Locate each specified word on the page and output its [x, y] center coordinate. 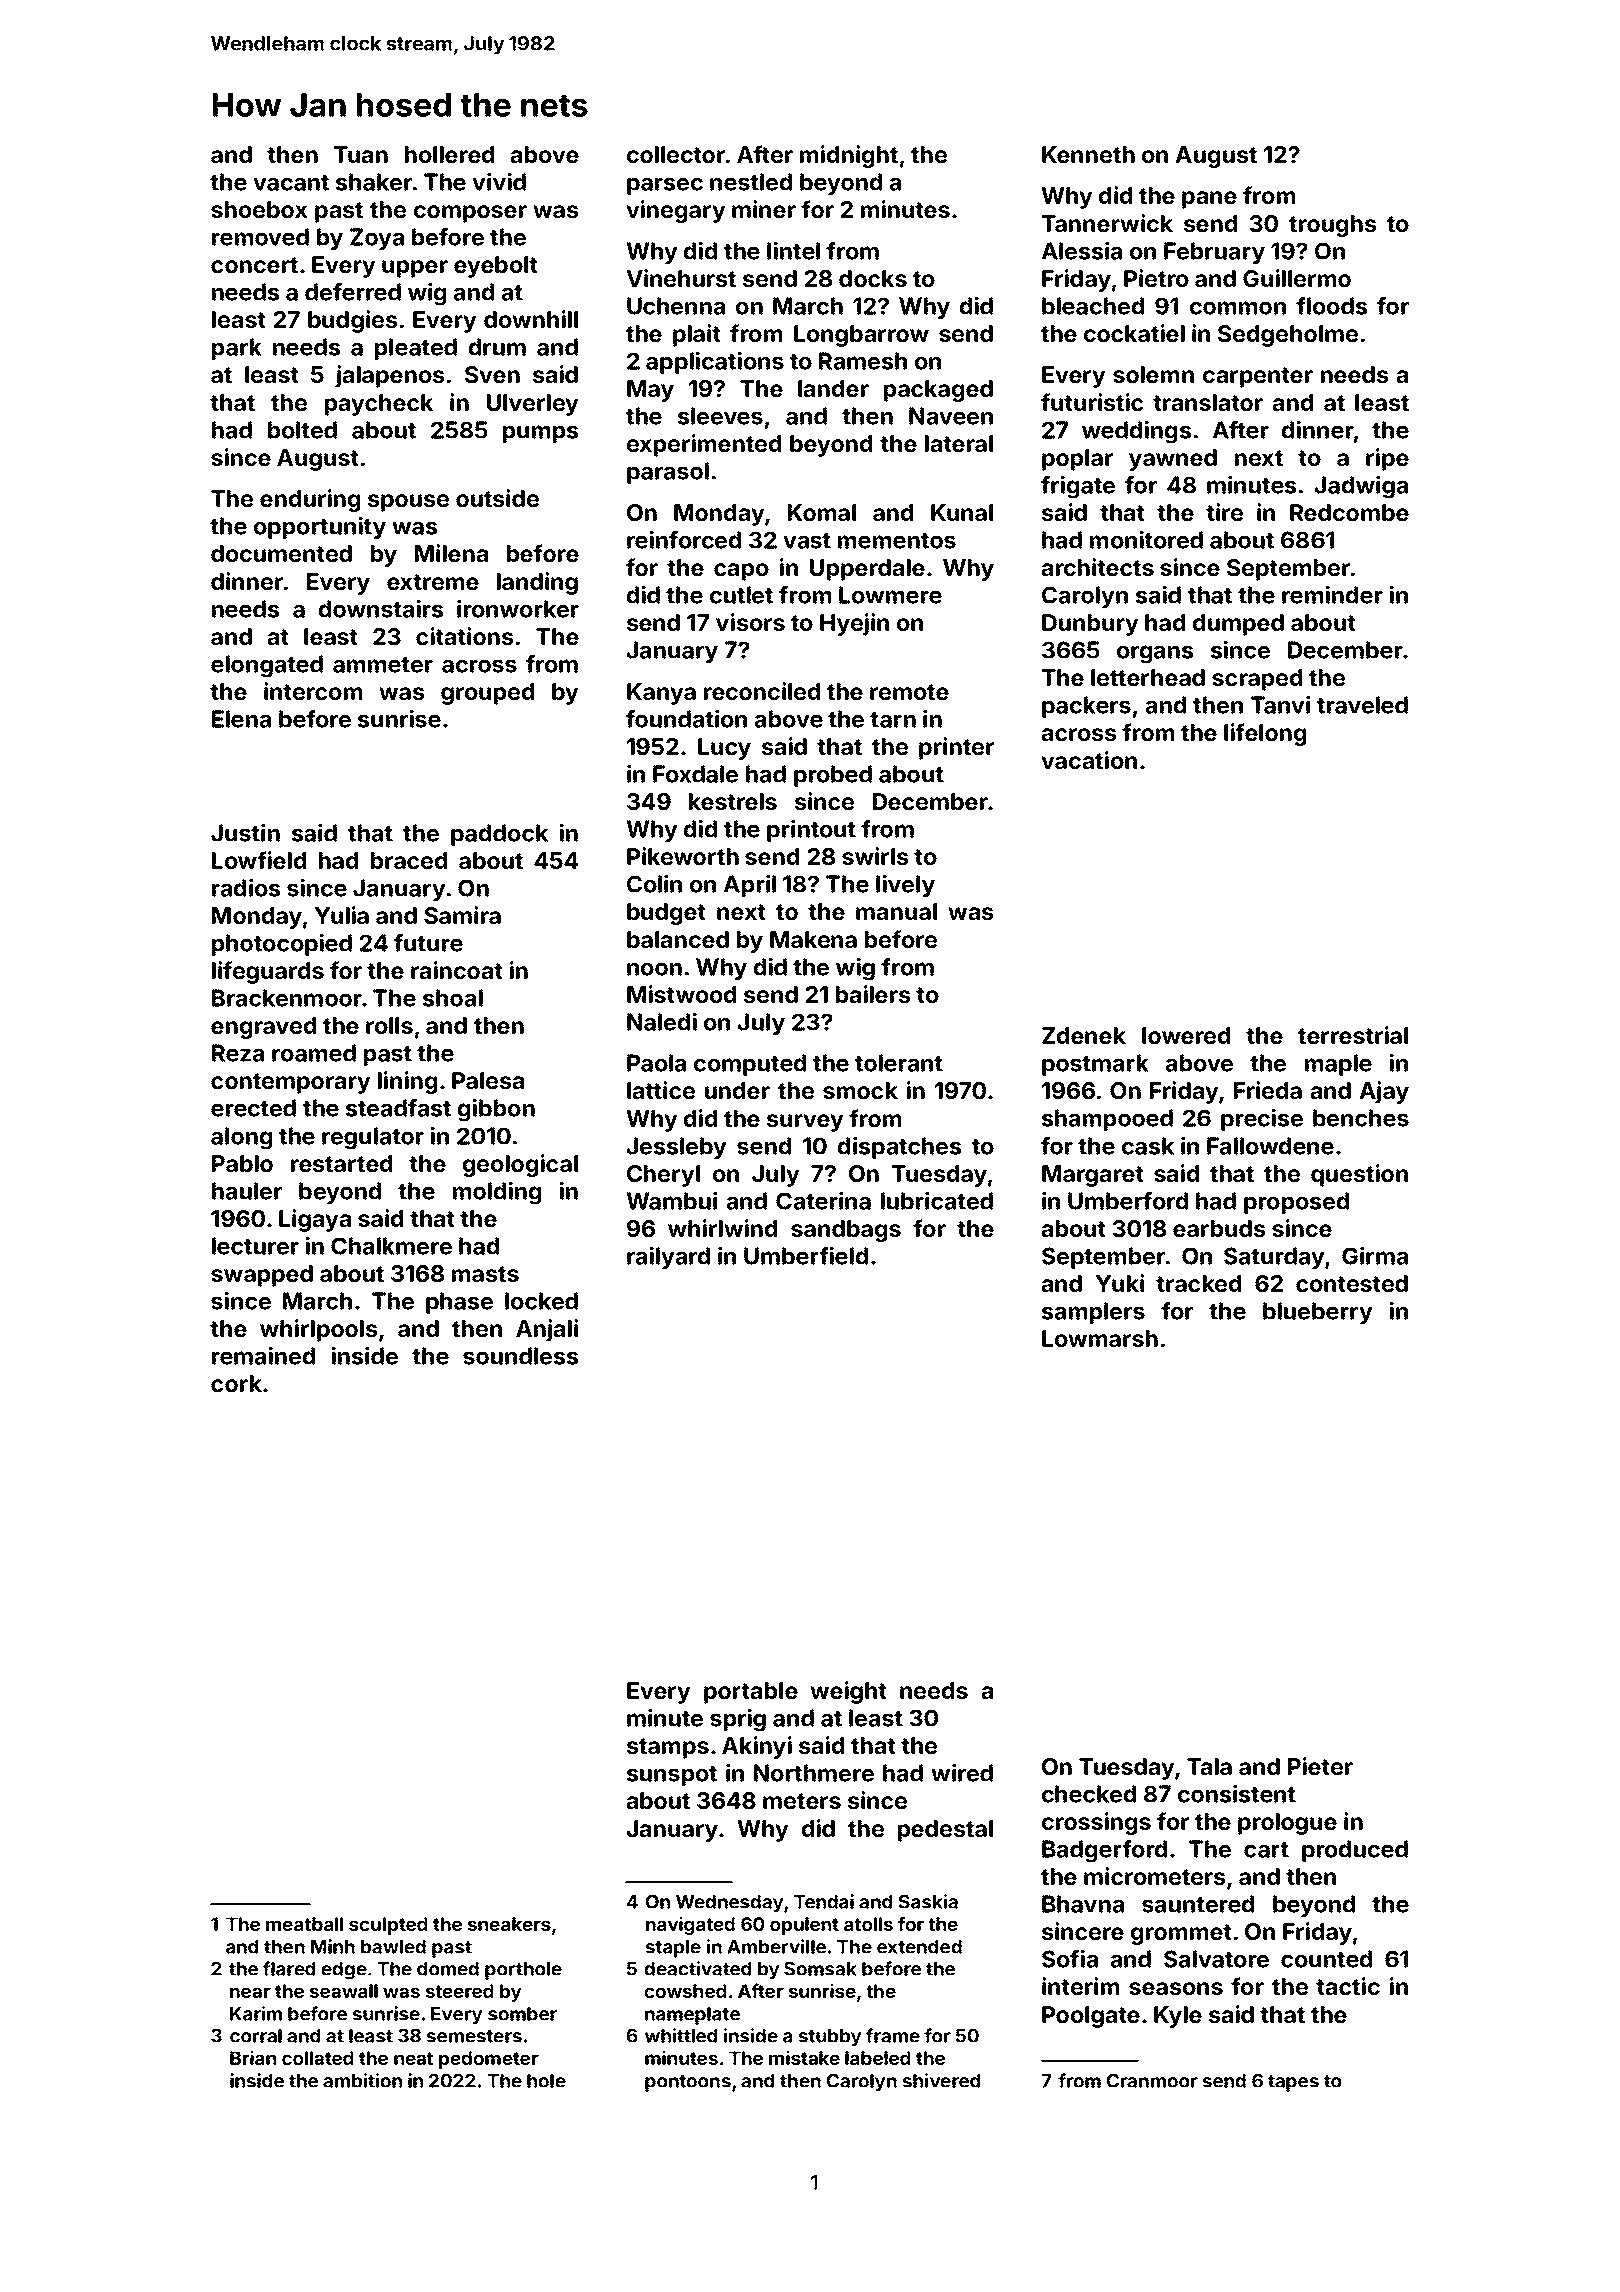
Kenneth [1088, 155]
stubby [830, 2038]
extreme [433, 582]
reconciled [762, 691]
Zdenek [1084, 1036]
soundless [520, 1356]
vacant [291, 183]
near [250, 1992]
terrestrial [1353, 1035]
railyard [668, 1258]
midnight [849, 156]
